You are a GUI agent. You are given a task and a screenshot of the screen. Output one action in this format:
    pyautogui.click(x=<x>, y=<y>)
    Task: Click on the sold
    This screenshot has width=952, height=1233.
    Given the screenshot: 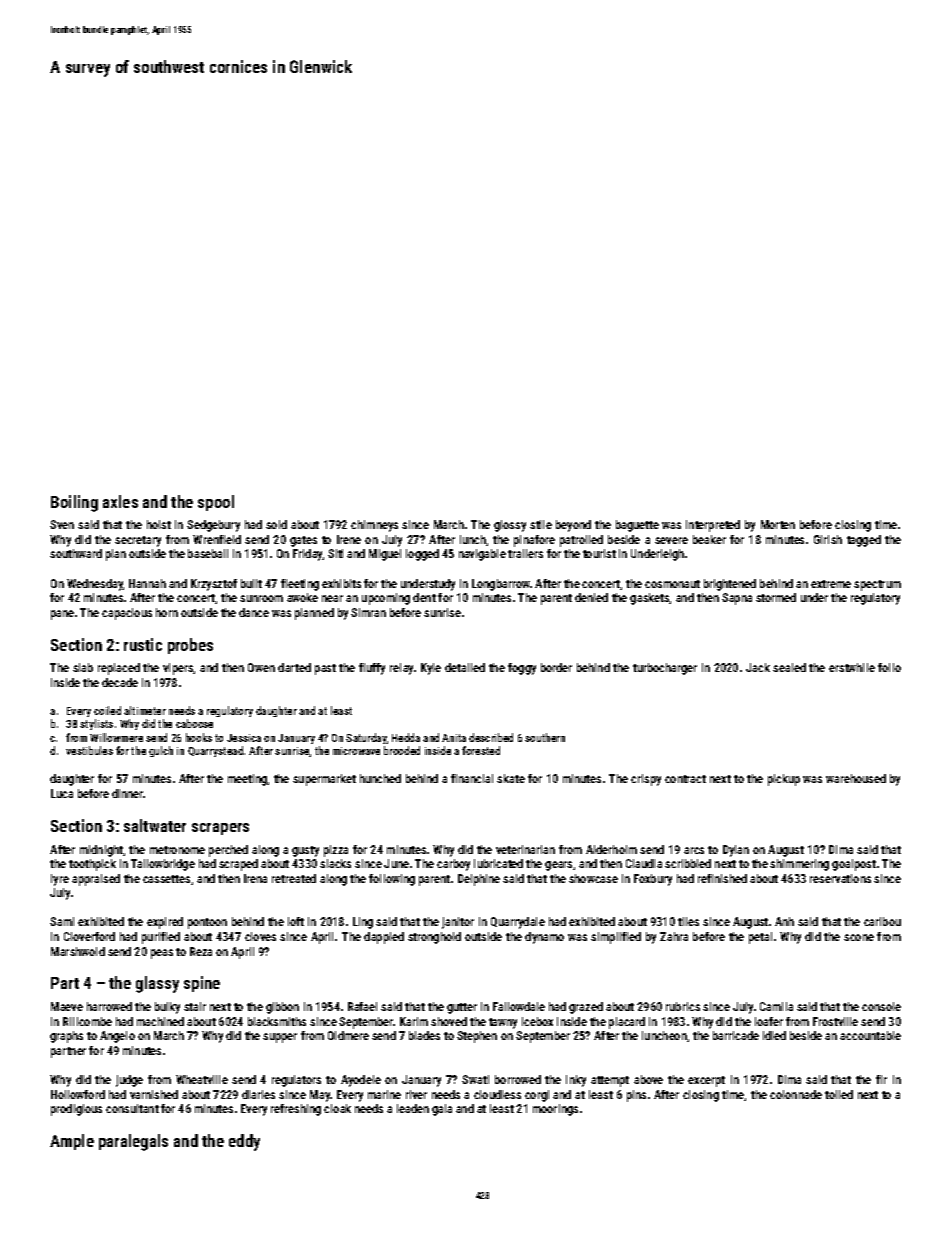 What is the action you would take?
    pyautogui.click(x=276, y=524)
